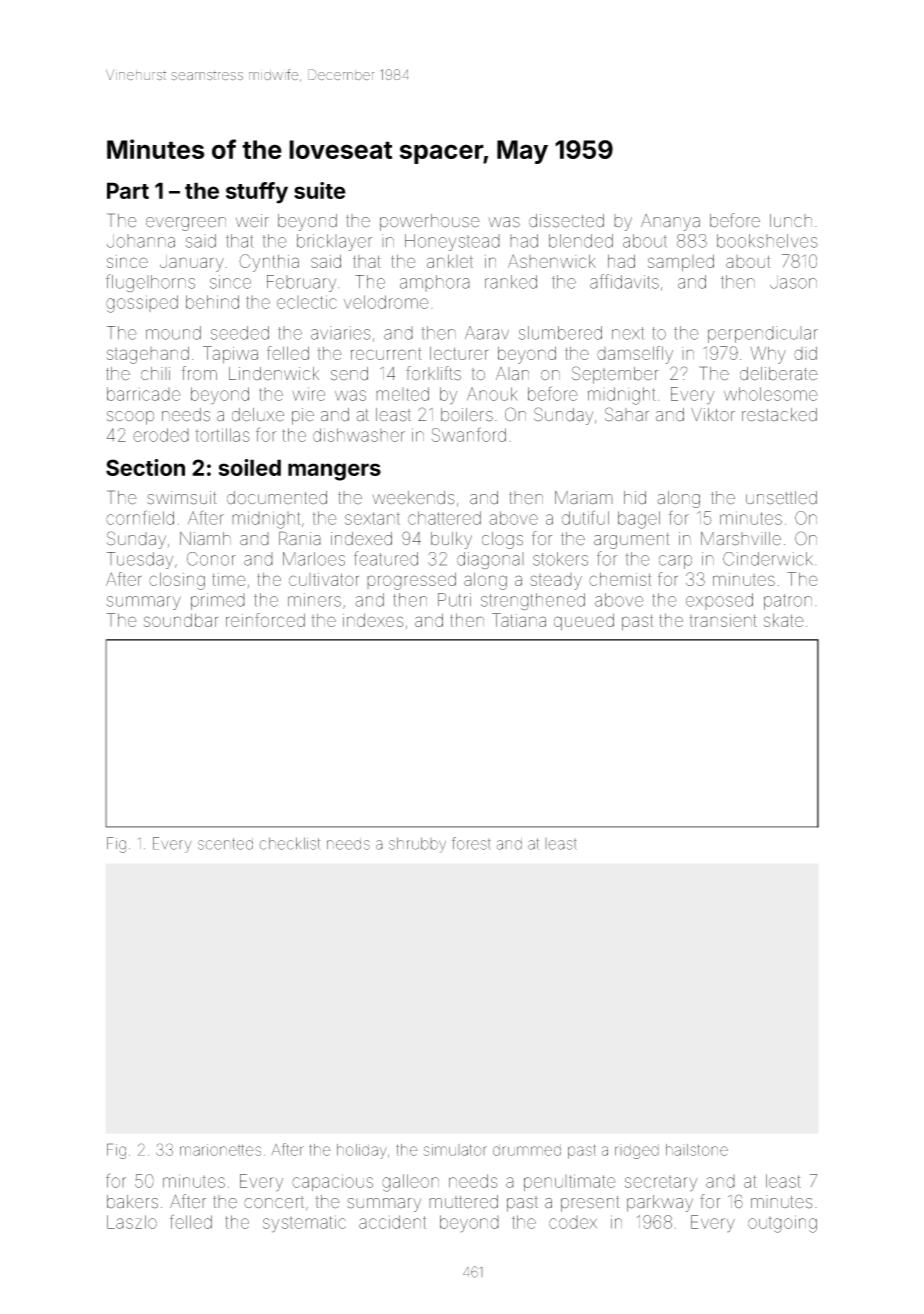 The image size is (924, 1314). I want to click on accident, so click(392, 1222).
